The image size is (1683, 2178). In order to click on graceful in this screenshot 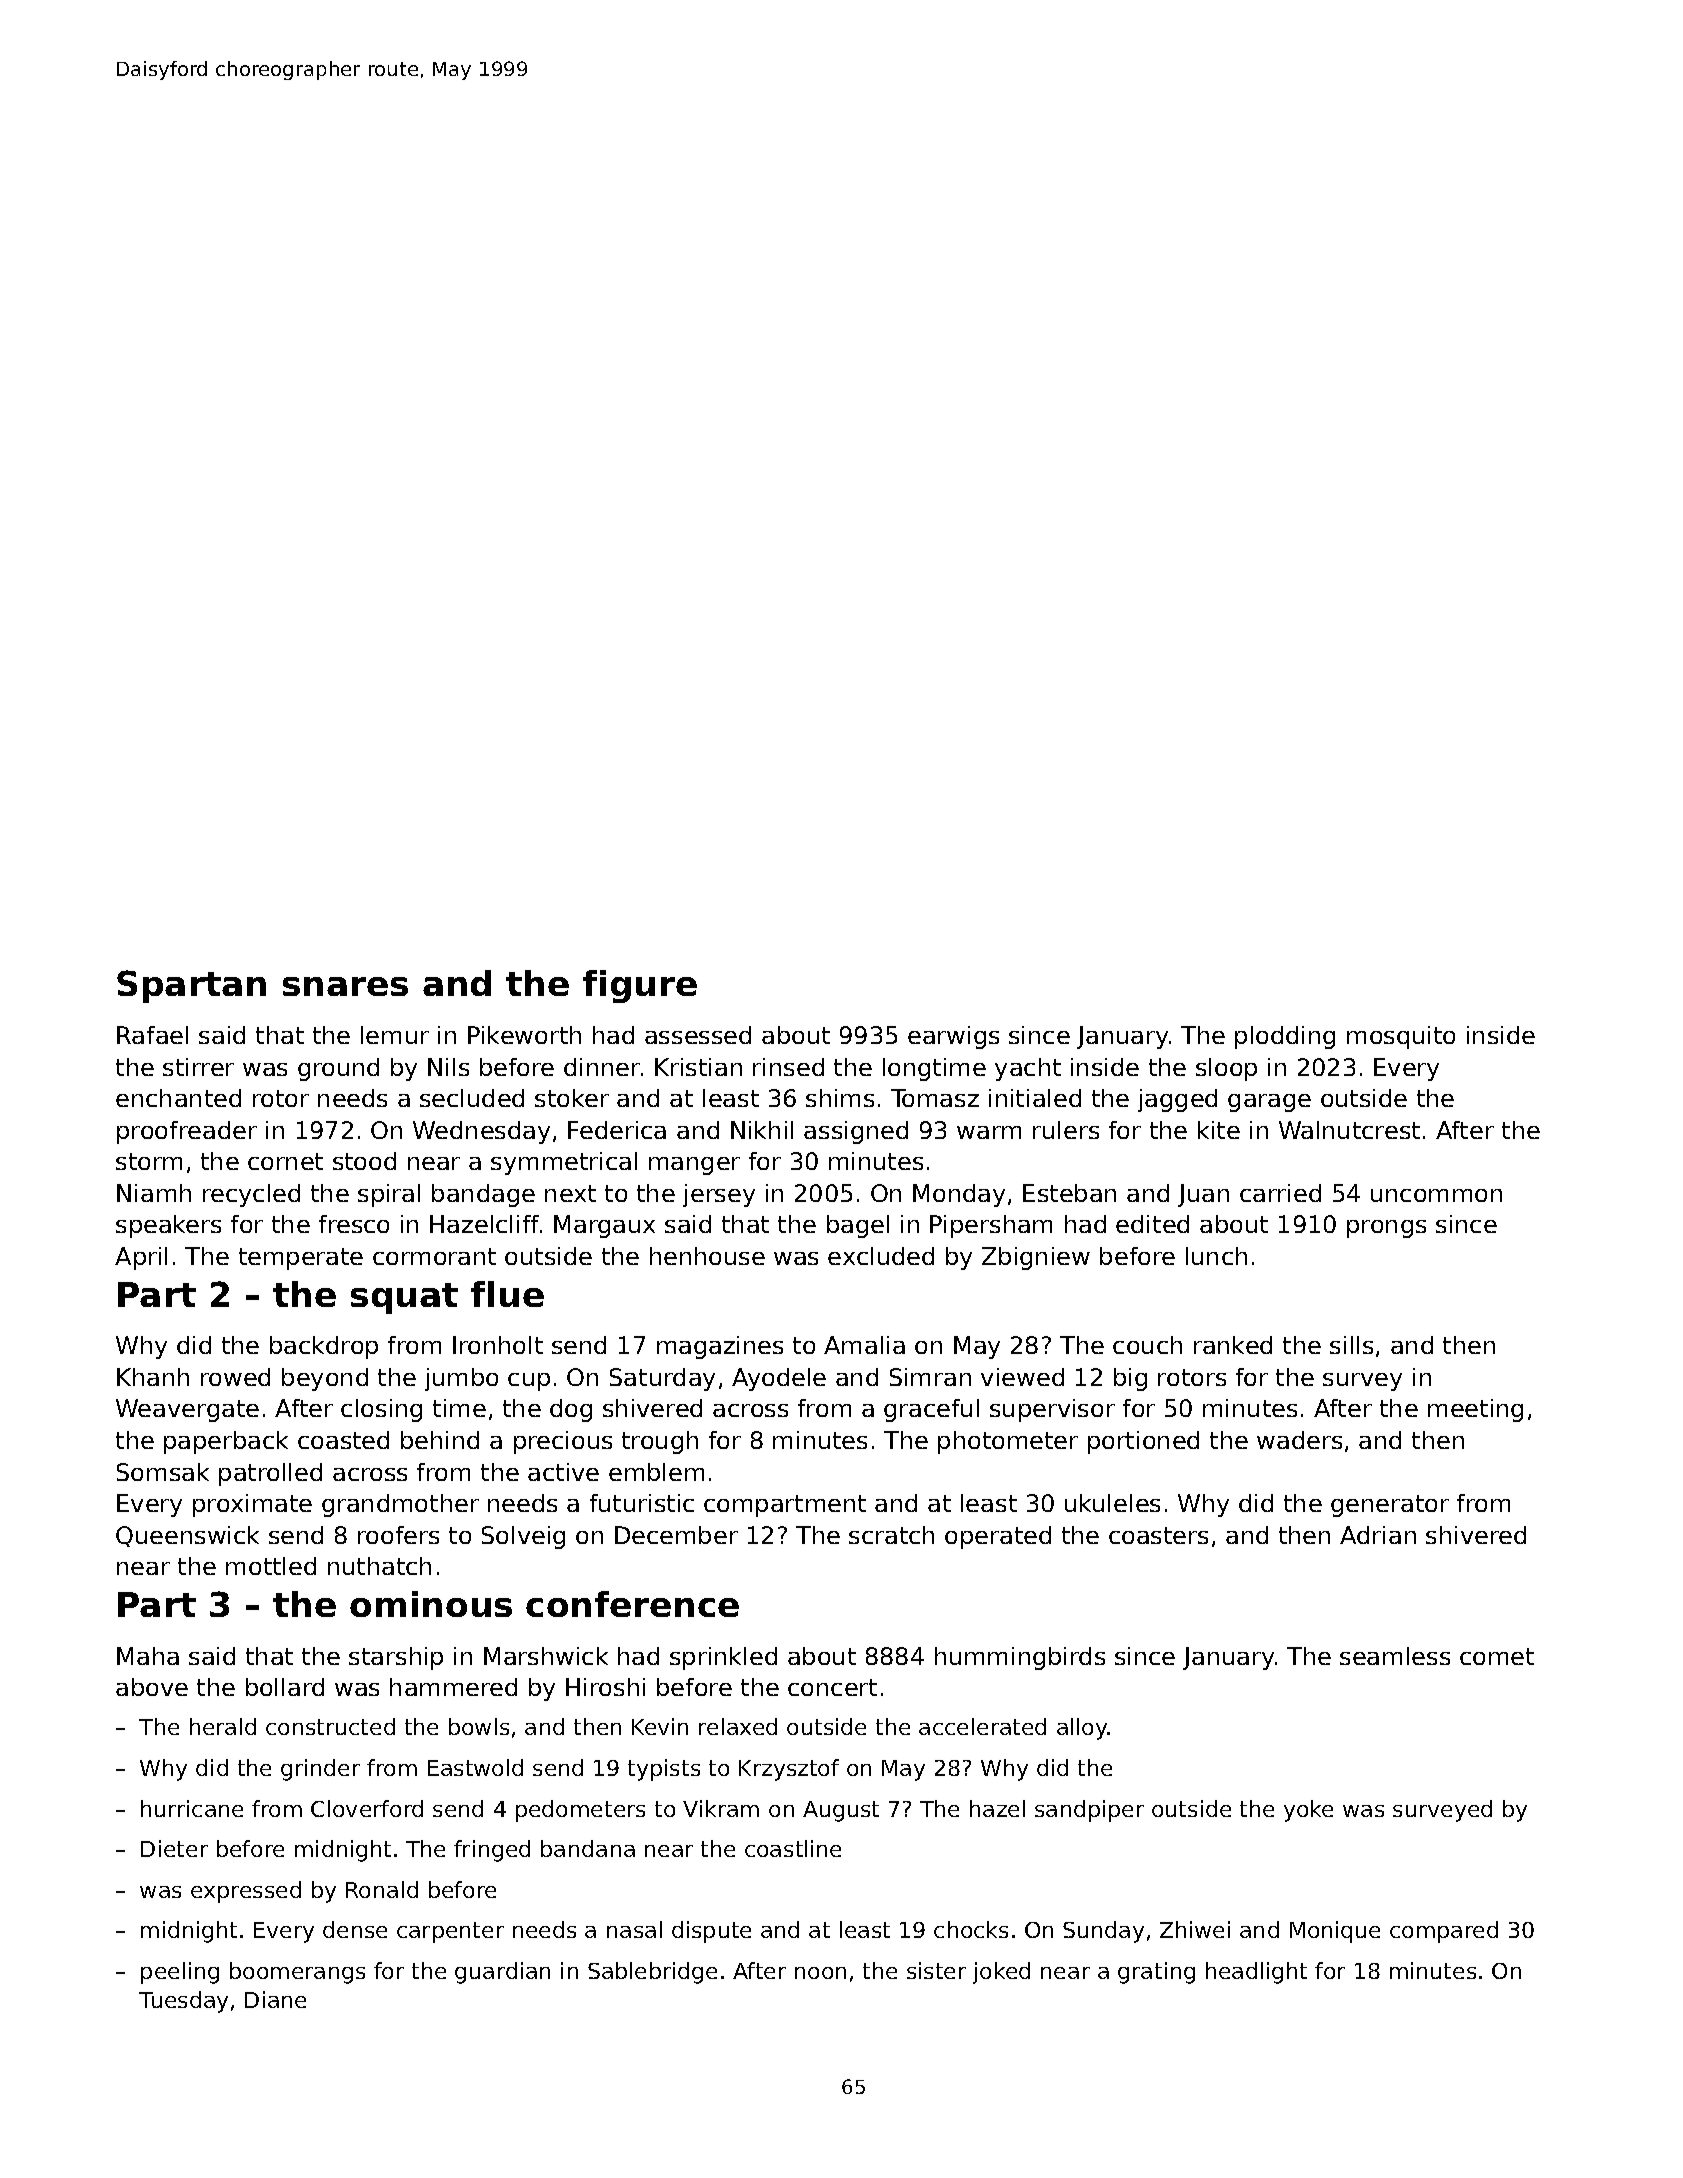, I will do `click(931, 1410)`.
